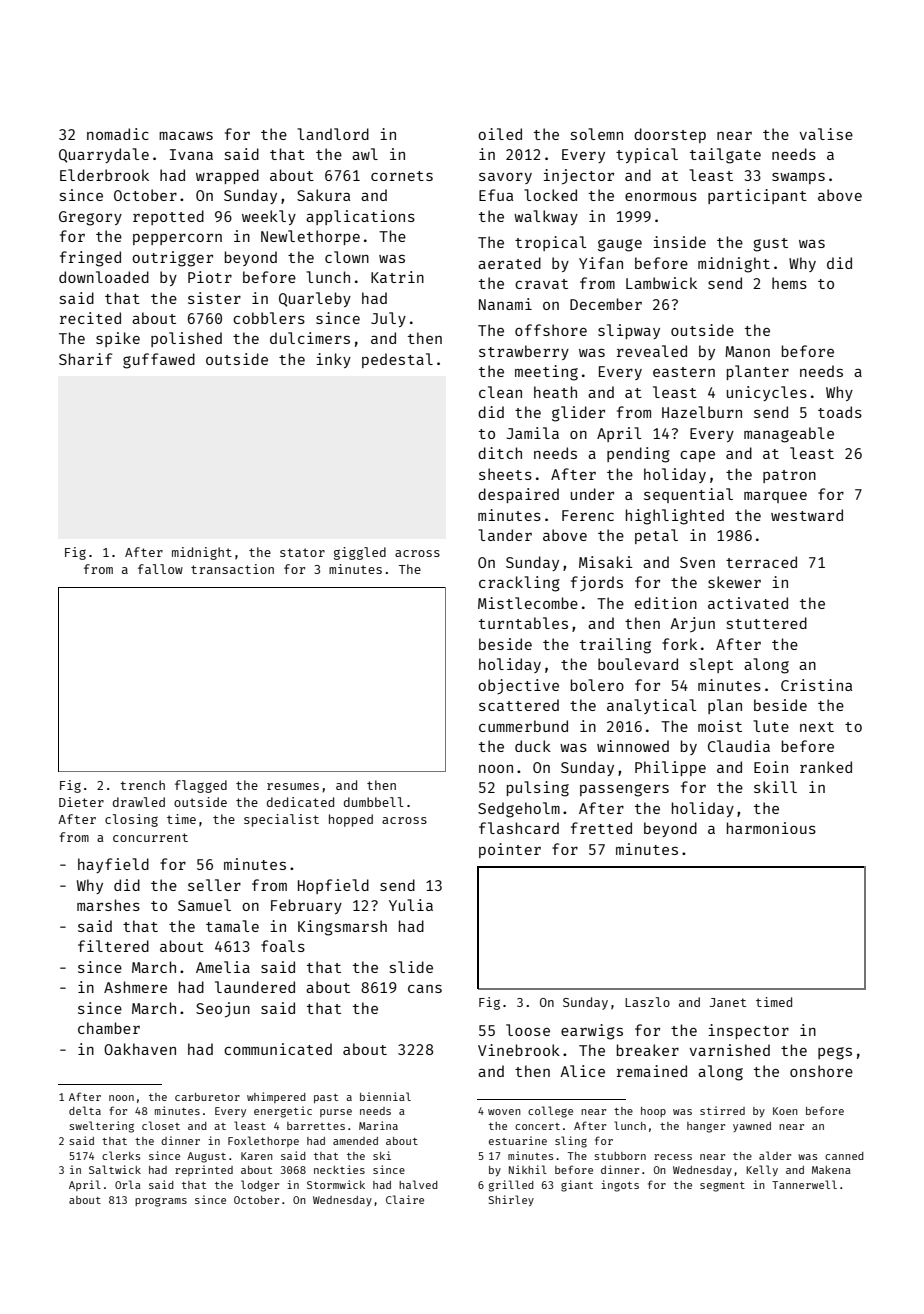 The width and height of the document is (924, 1314). I want to click on peppercorn, so click(177, 239).
